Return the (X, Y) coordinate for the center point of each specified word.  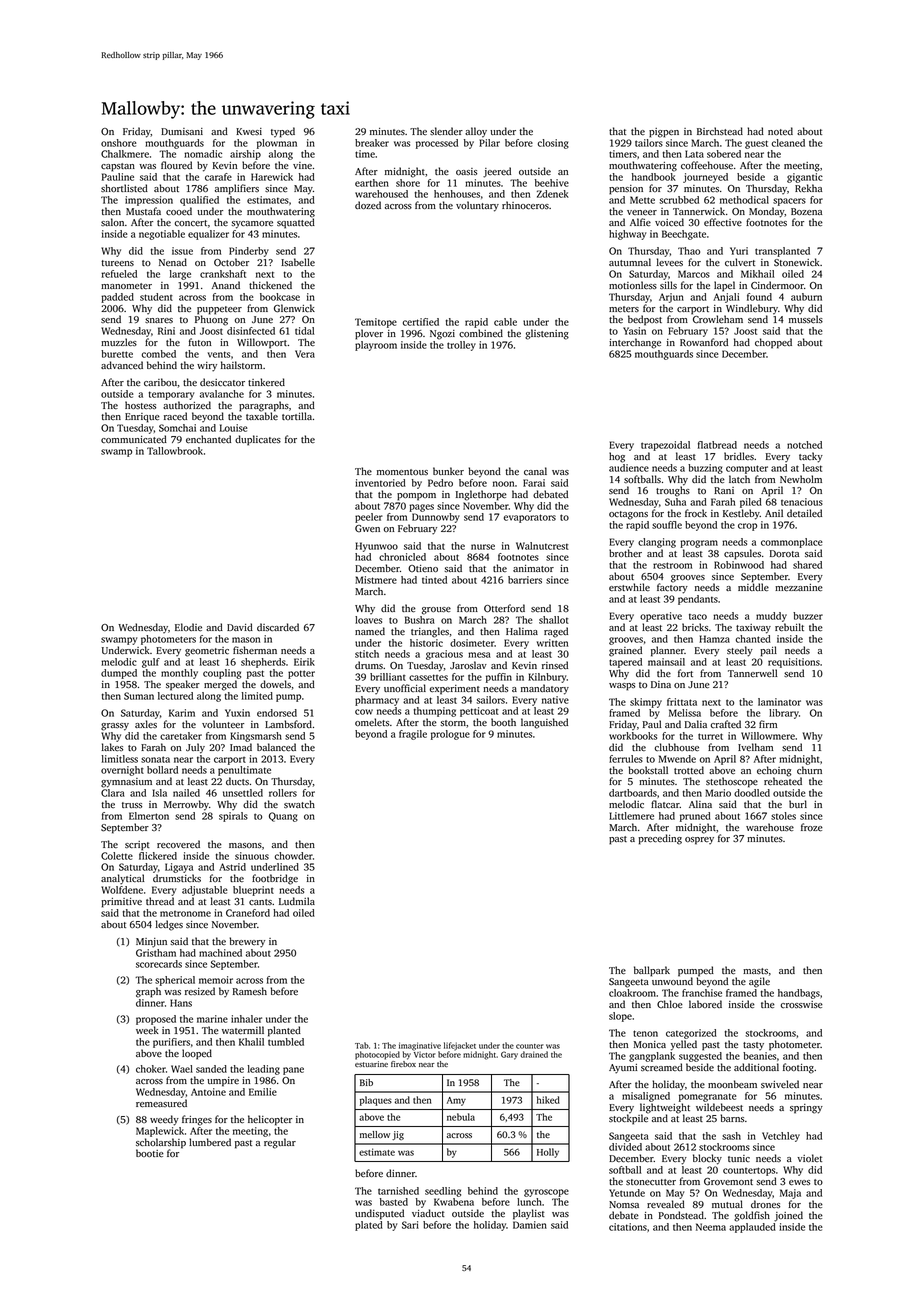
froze (812, 827)
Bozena (806, 212)
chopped (773, 343)
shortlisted (124, 188)
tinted (434, 580)
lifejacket (460, 1046)
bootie (150, 1153)
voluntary (477, 206)
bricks (695, 627)
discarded (278, 627)
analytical (122, 879)
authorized (187, 405)
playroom (376, 346)
